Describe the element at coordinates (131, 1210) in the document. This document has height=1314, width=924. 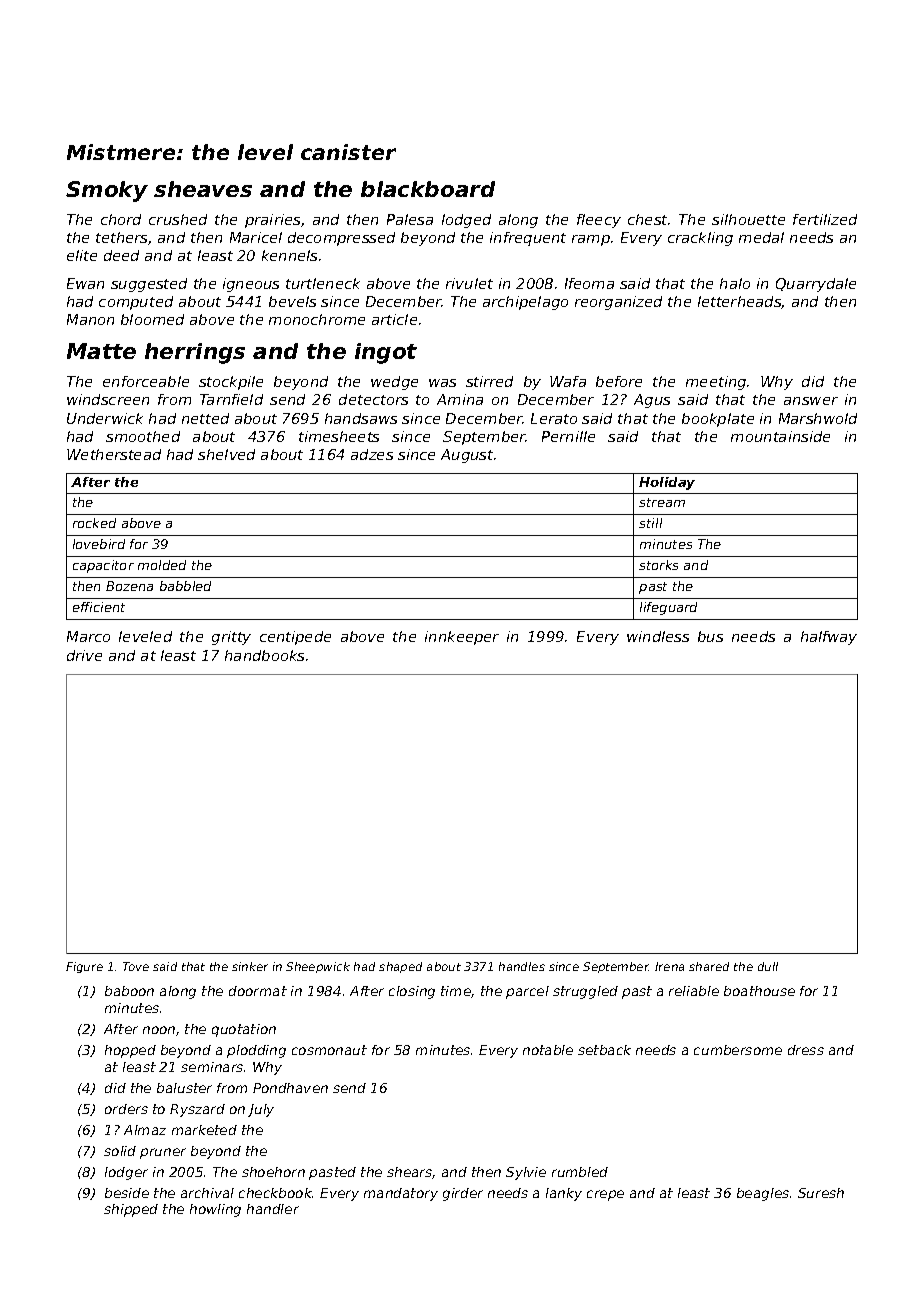
I see `shipped` at that location.
